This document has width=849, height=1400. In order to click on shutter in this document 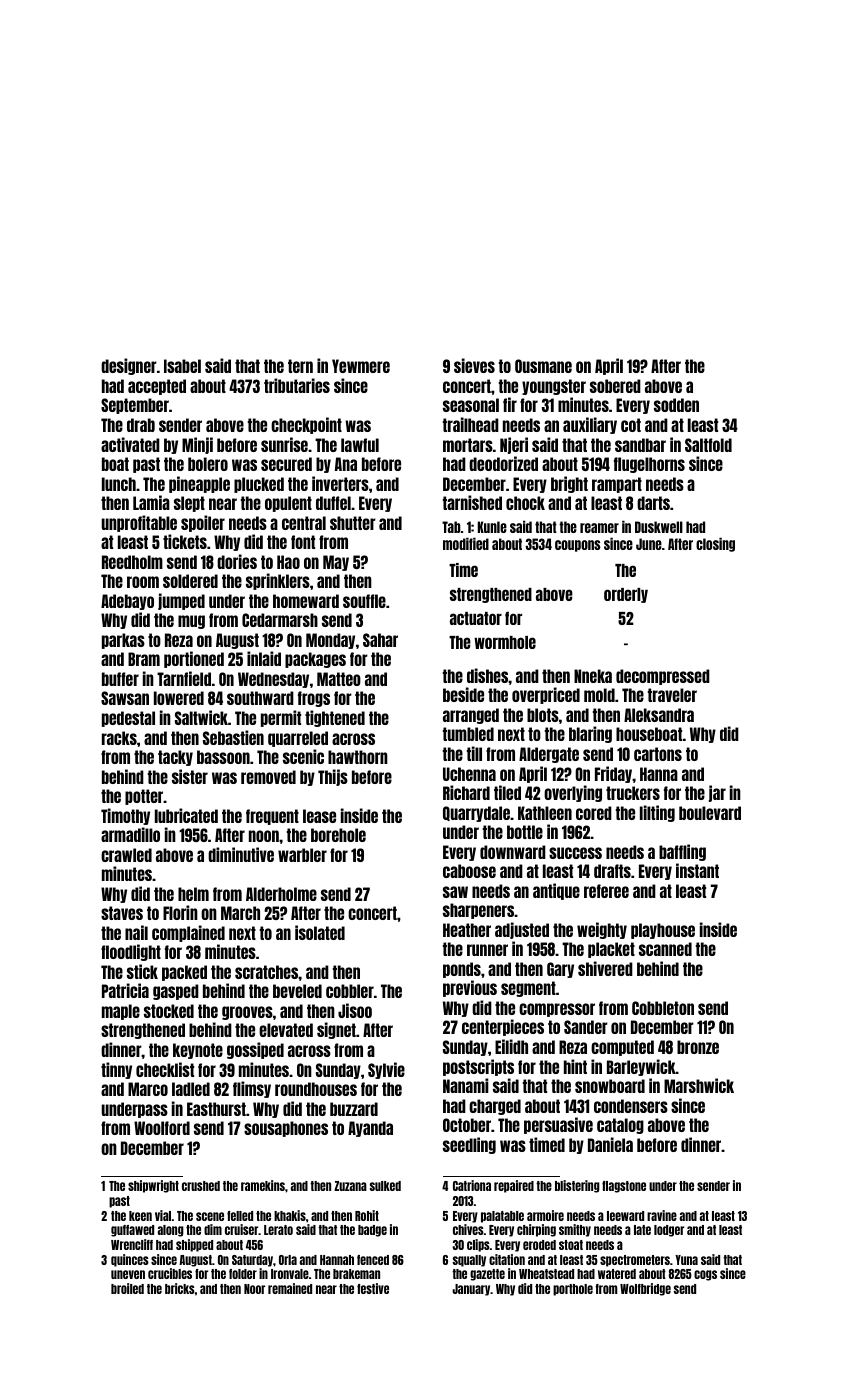, I will do `click(353, 523)`.
